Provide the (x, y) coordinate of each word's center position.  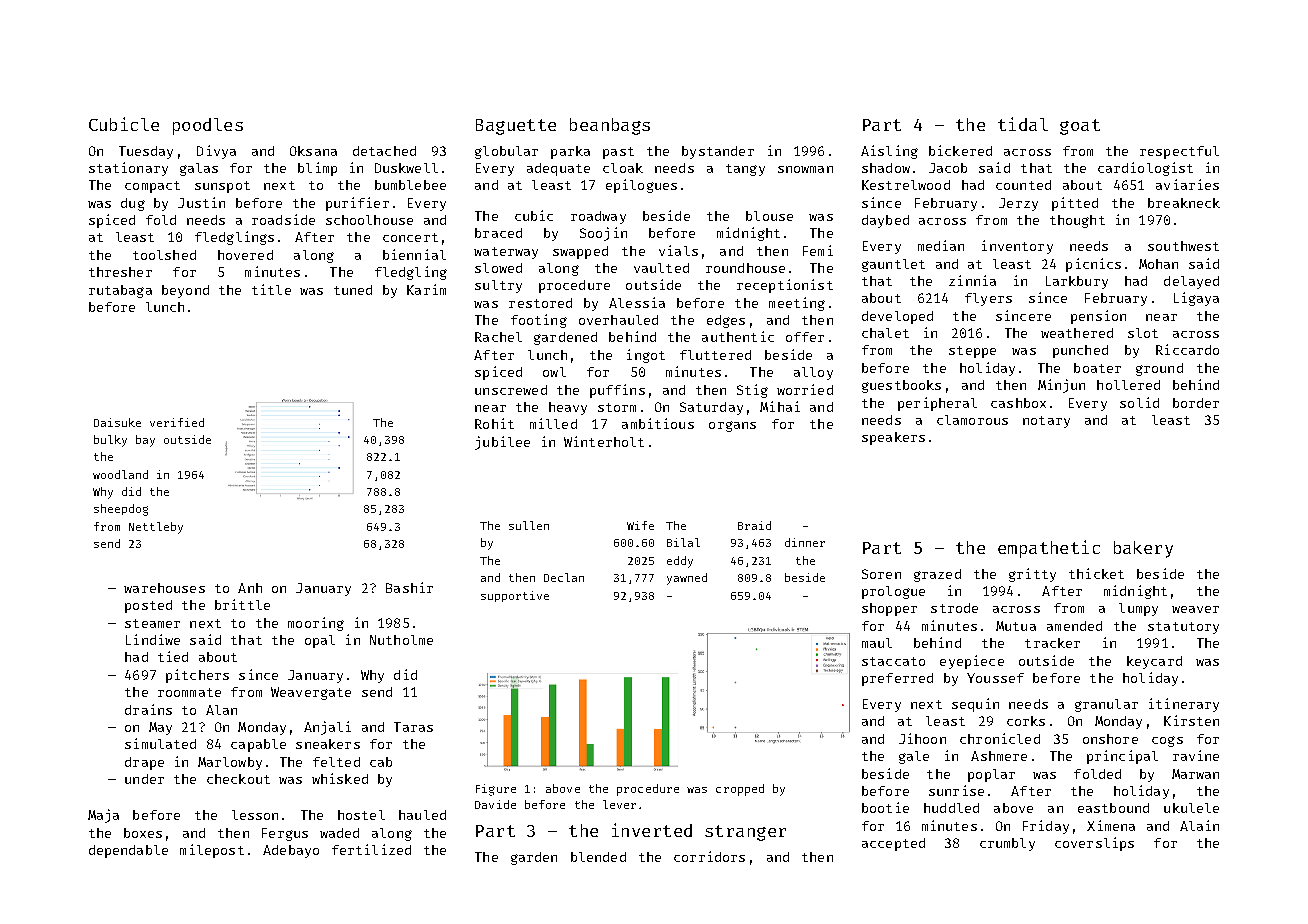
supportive (515, 596)
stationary (128, 169)
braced (498, 233)
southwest (1183, 246)
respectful (1179, 152)
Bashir (409, 587)
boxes (143, 833)
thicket (1096, 573)
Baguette (516, 127)
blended (598, 857)
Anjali (327, 728)
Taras (413, 727)
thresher (120, 272)
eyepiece (972, 662)
